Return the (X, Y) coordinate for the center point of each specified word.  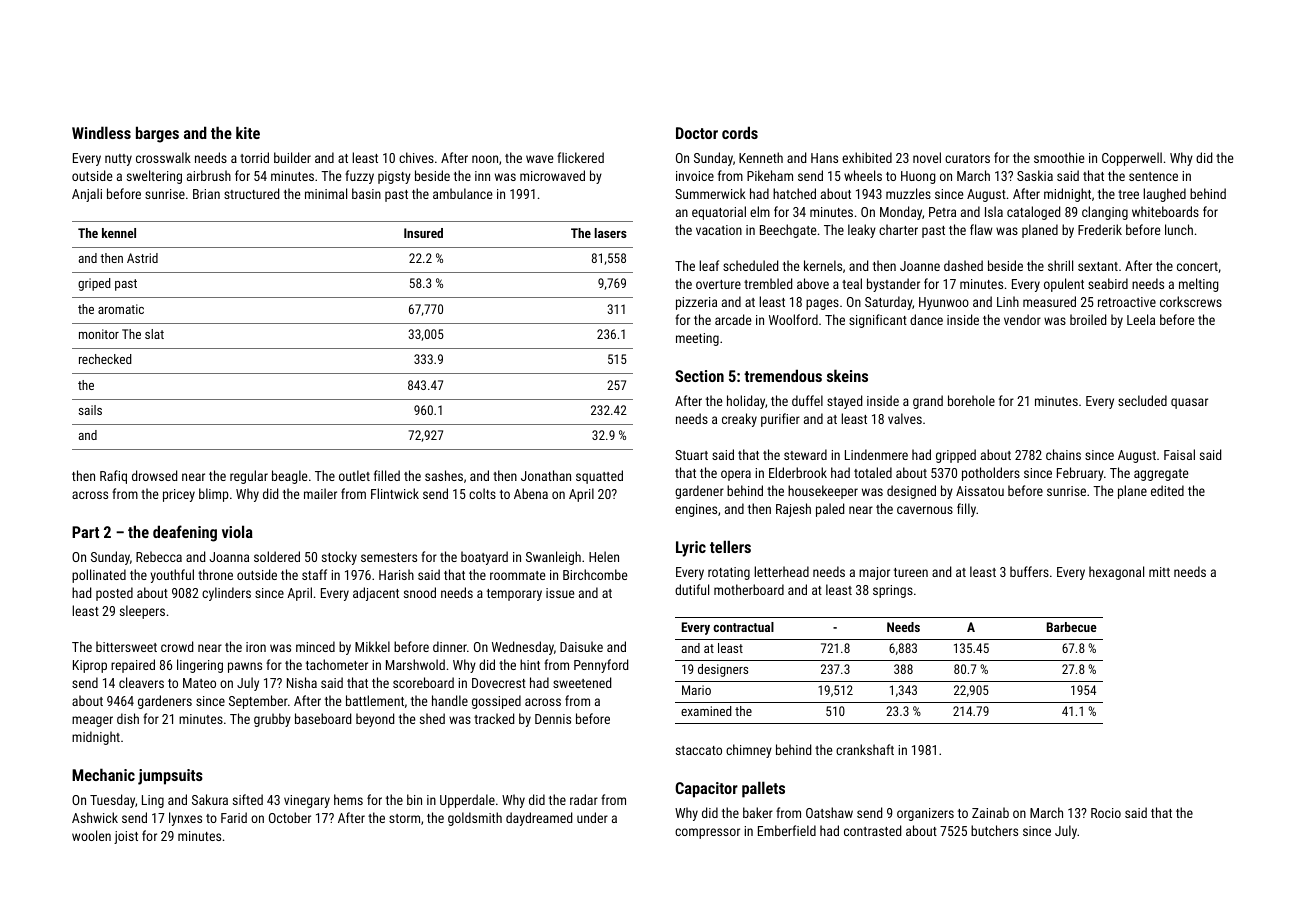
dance (926, 319)
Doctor (697, 133)
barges (157, 134)
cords (740, 132)
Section (699, 376)
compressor (707, 833)
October (290, 817)
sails (90, 410)
